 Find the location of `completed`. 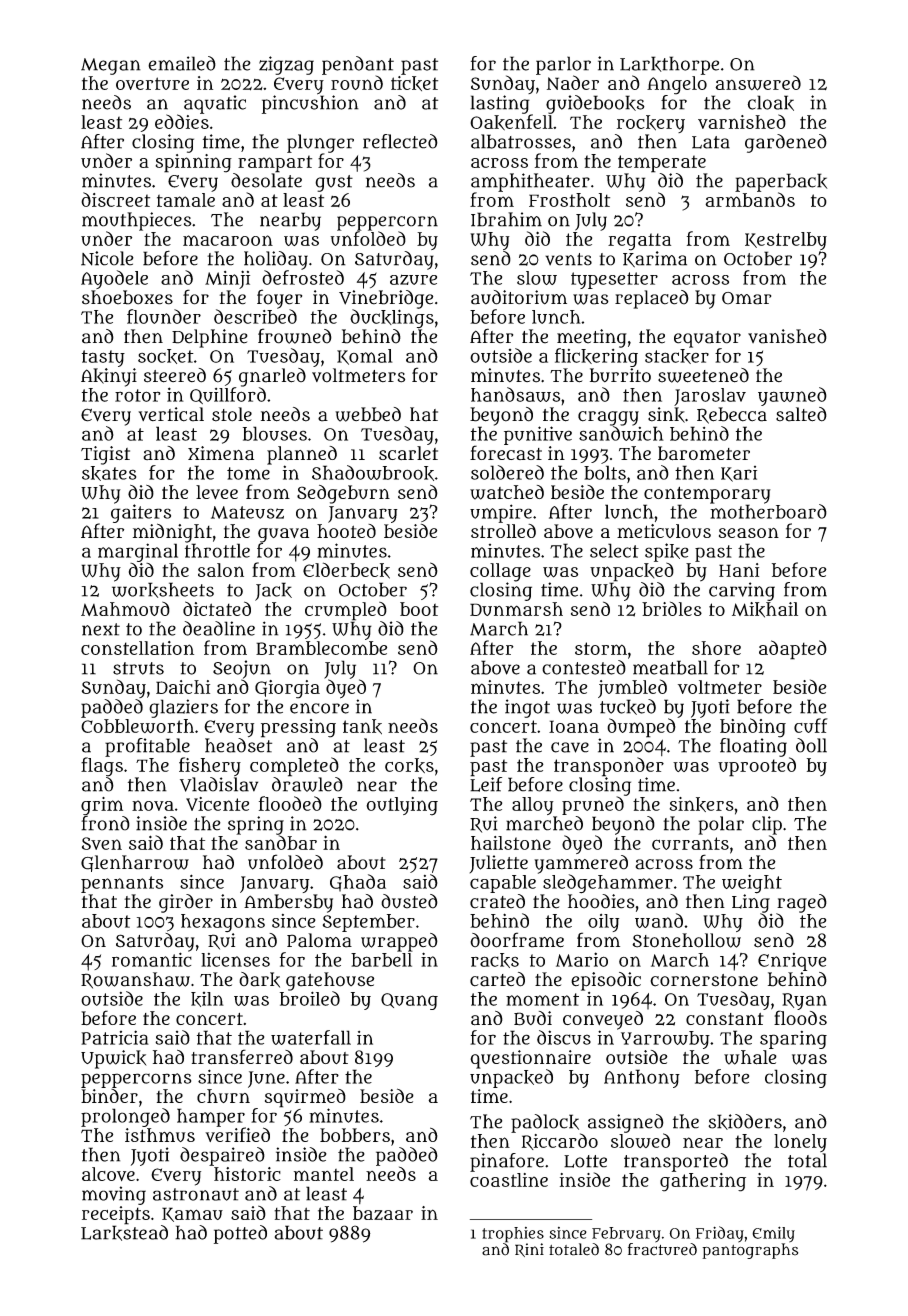

completed is located at coordinates (294, 767).
